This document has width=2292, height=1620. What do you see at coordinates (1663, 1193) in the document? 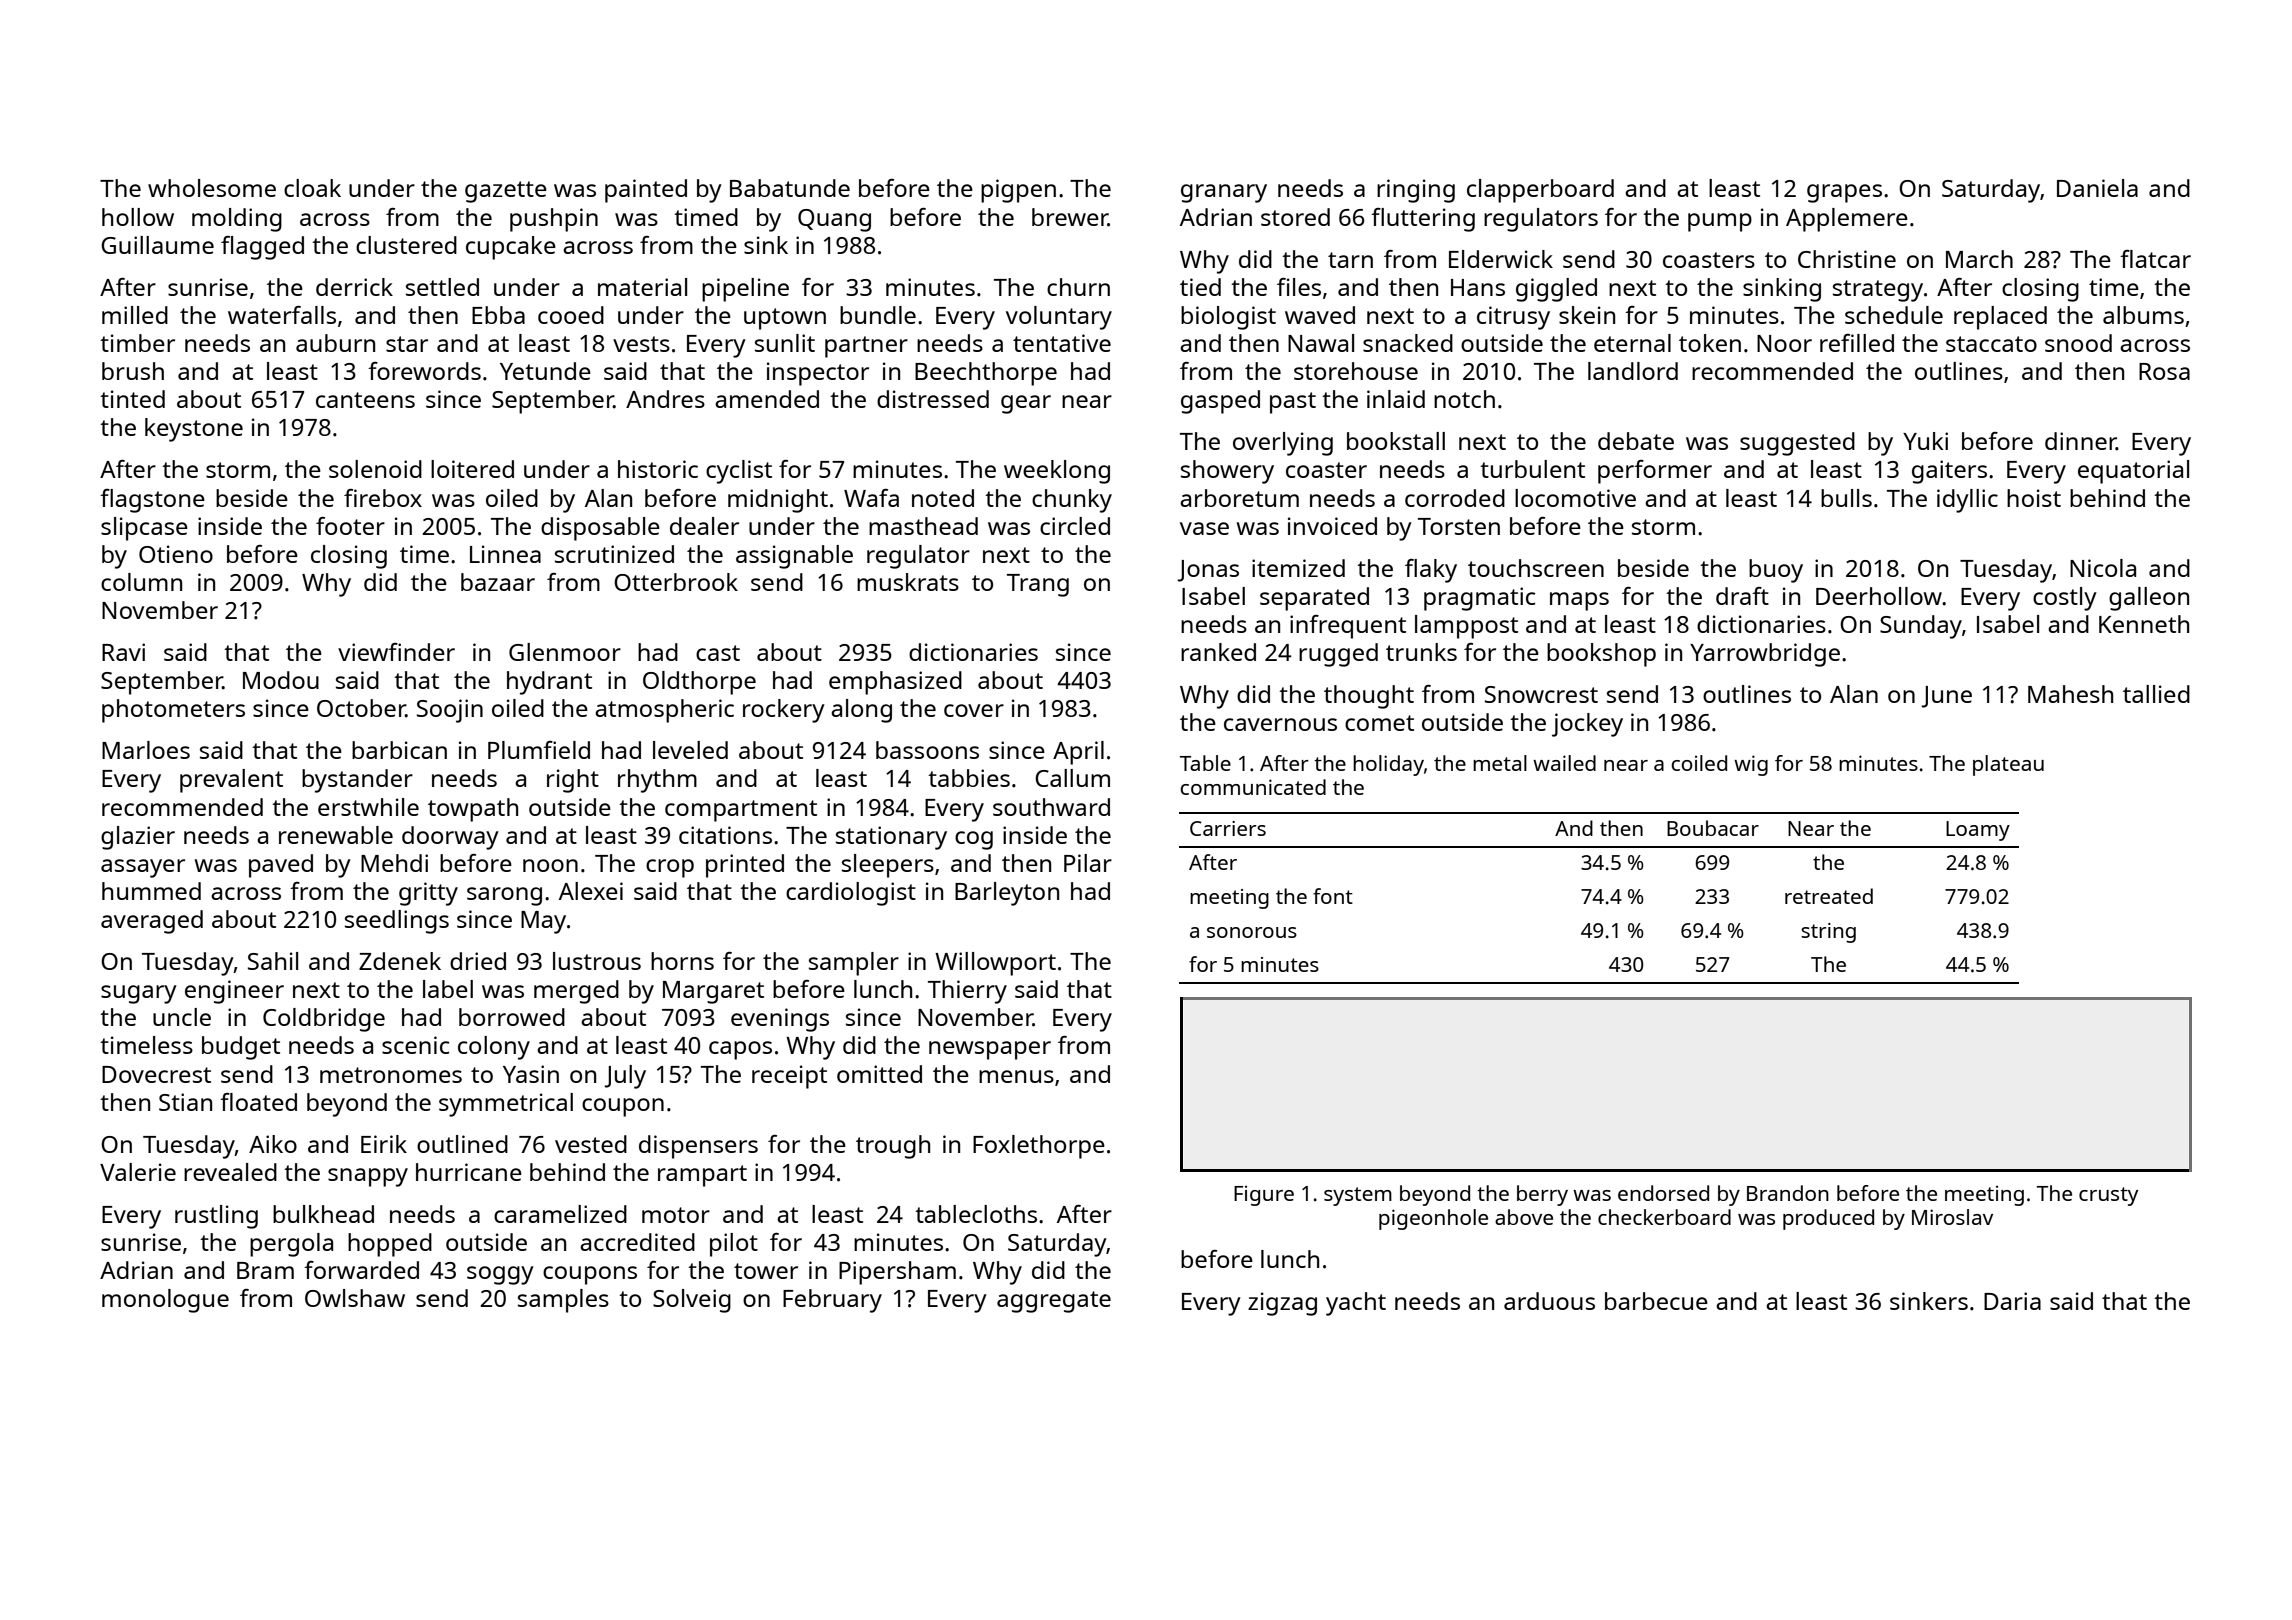
I see `endorsed` at bounding box center [1663, 1193].
